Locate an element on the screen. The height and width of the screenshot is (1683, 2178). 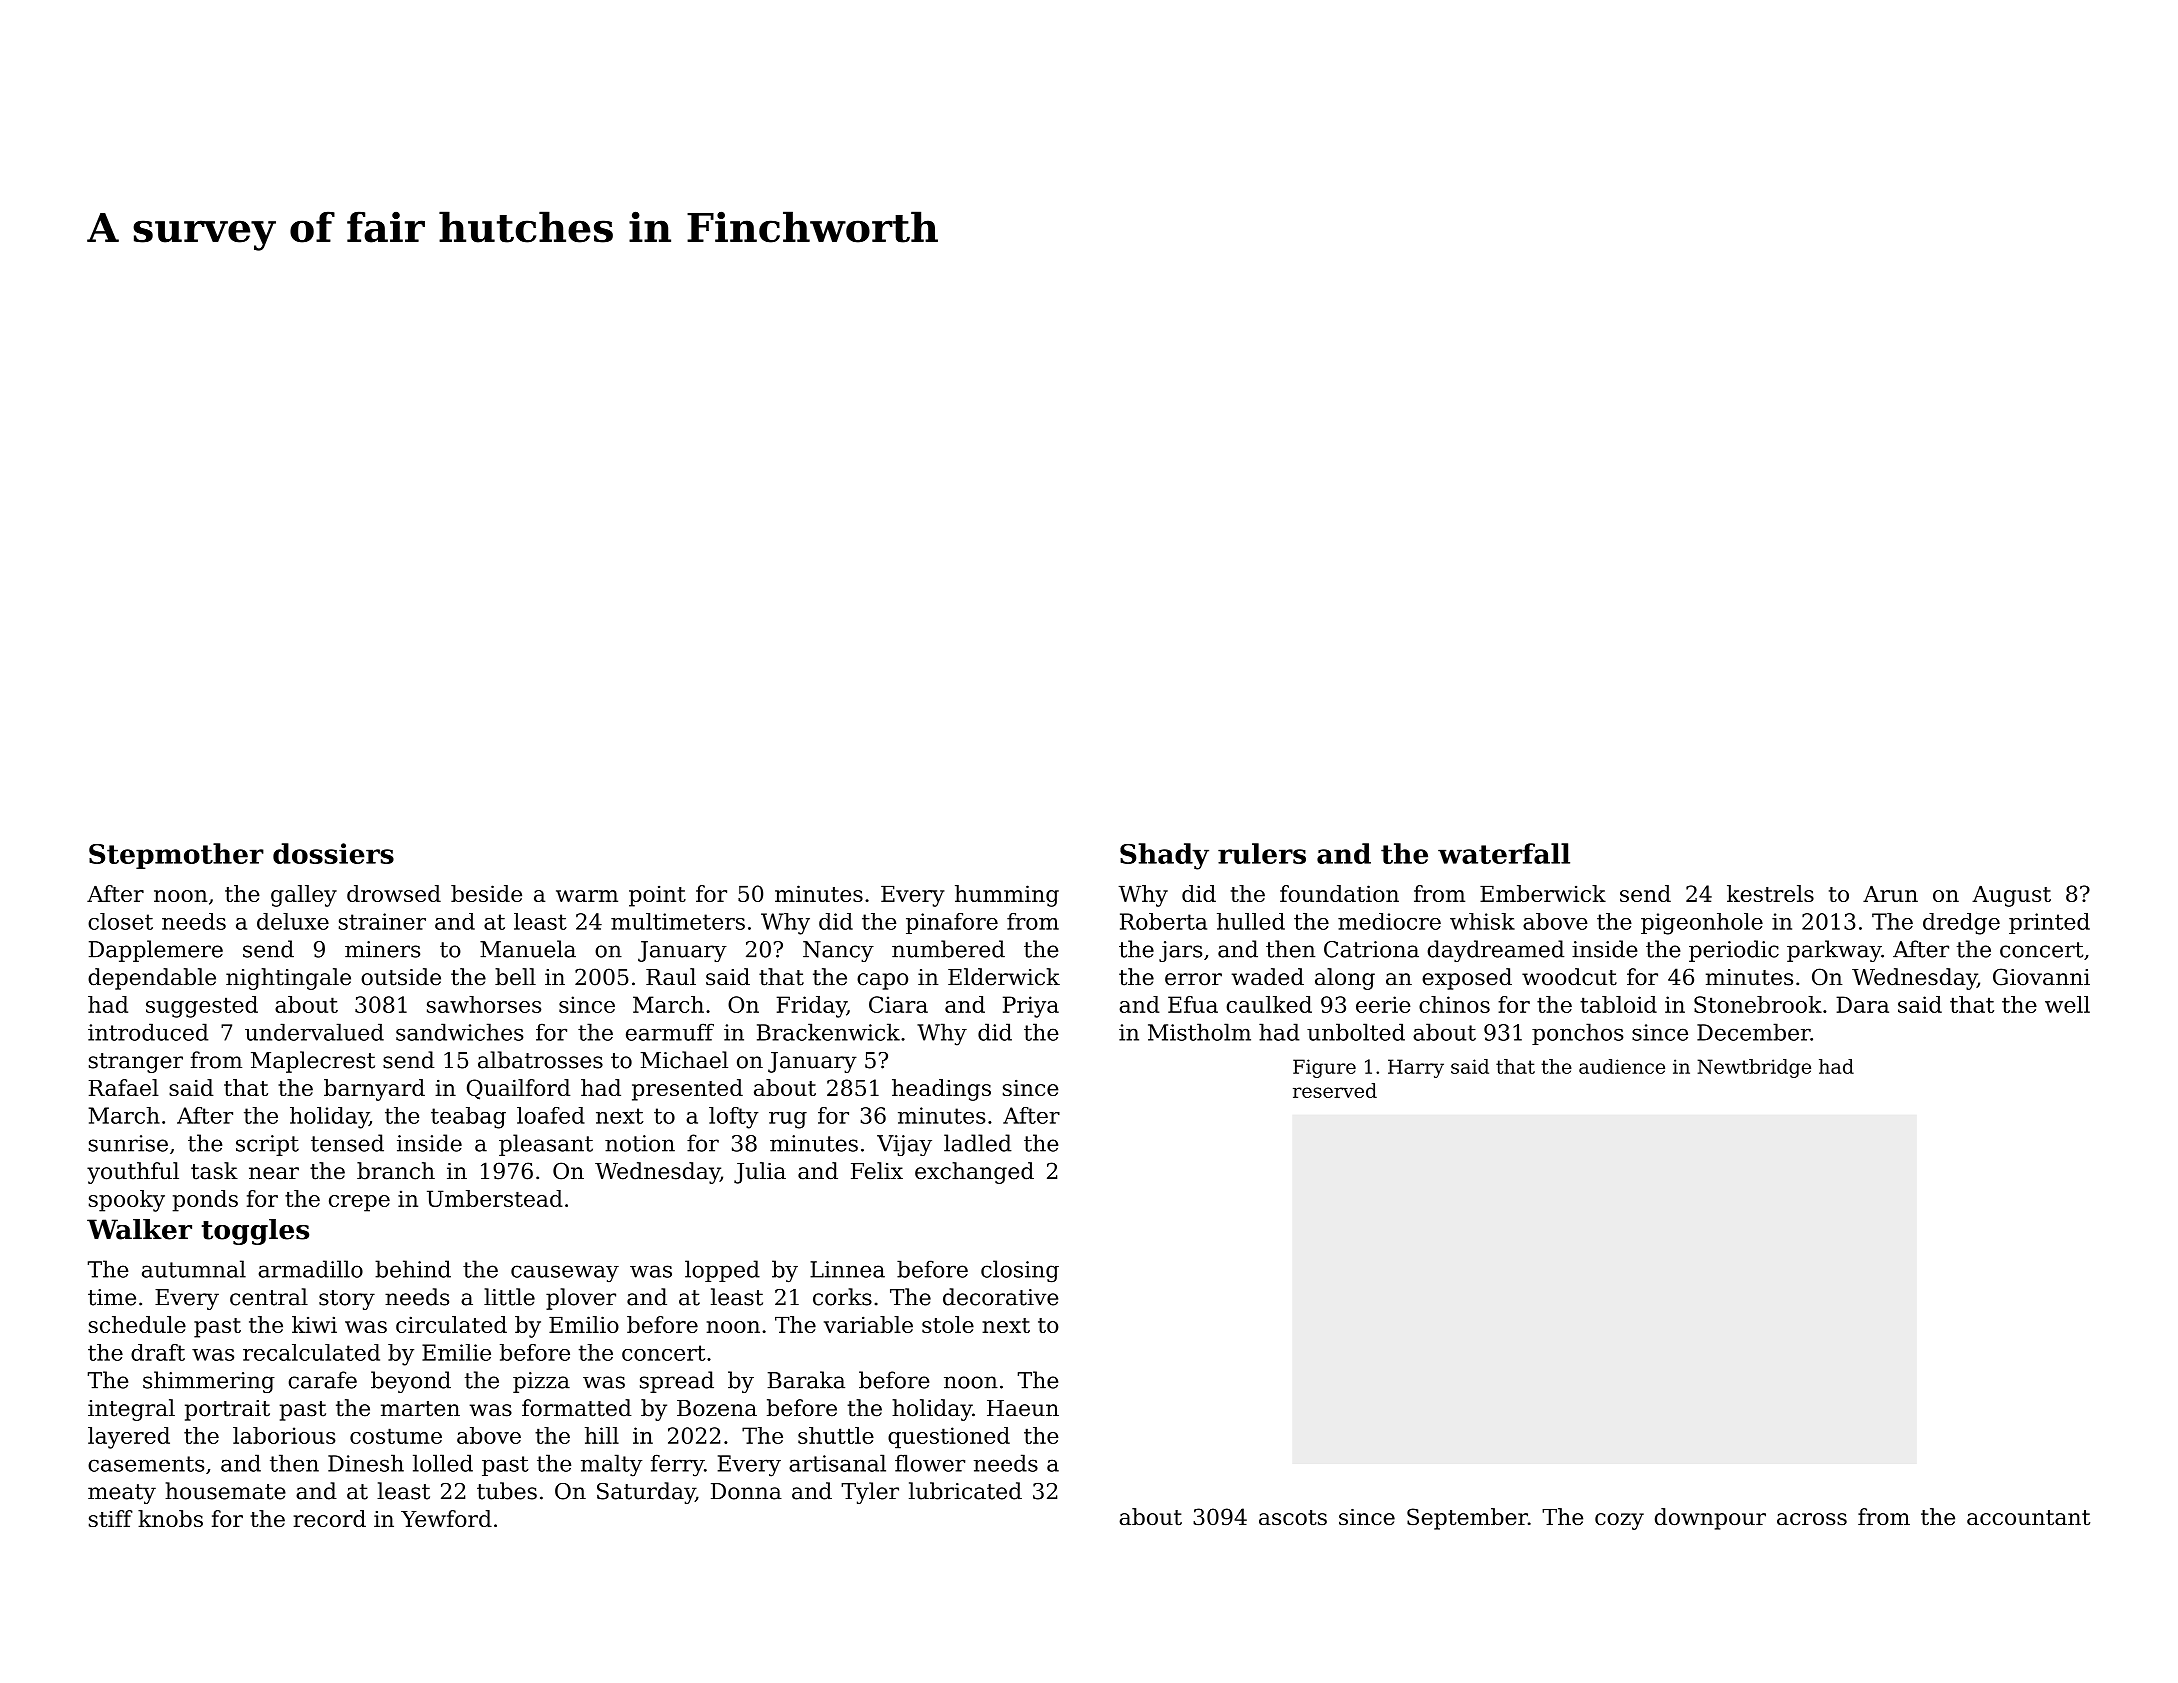
Newtbridge is located at coordinates (1754, 1068).
